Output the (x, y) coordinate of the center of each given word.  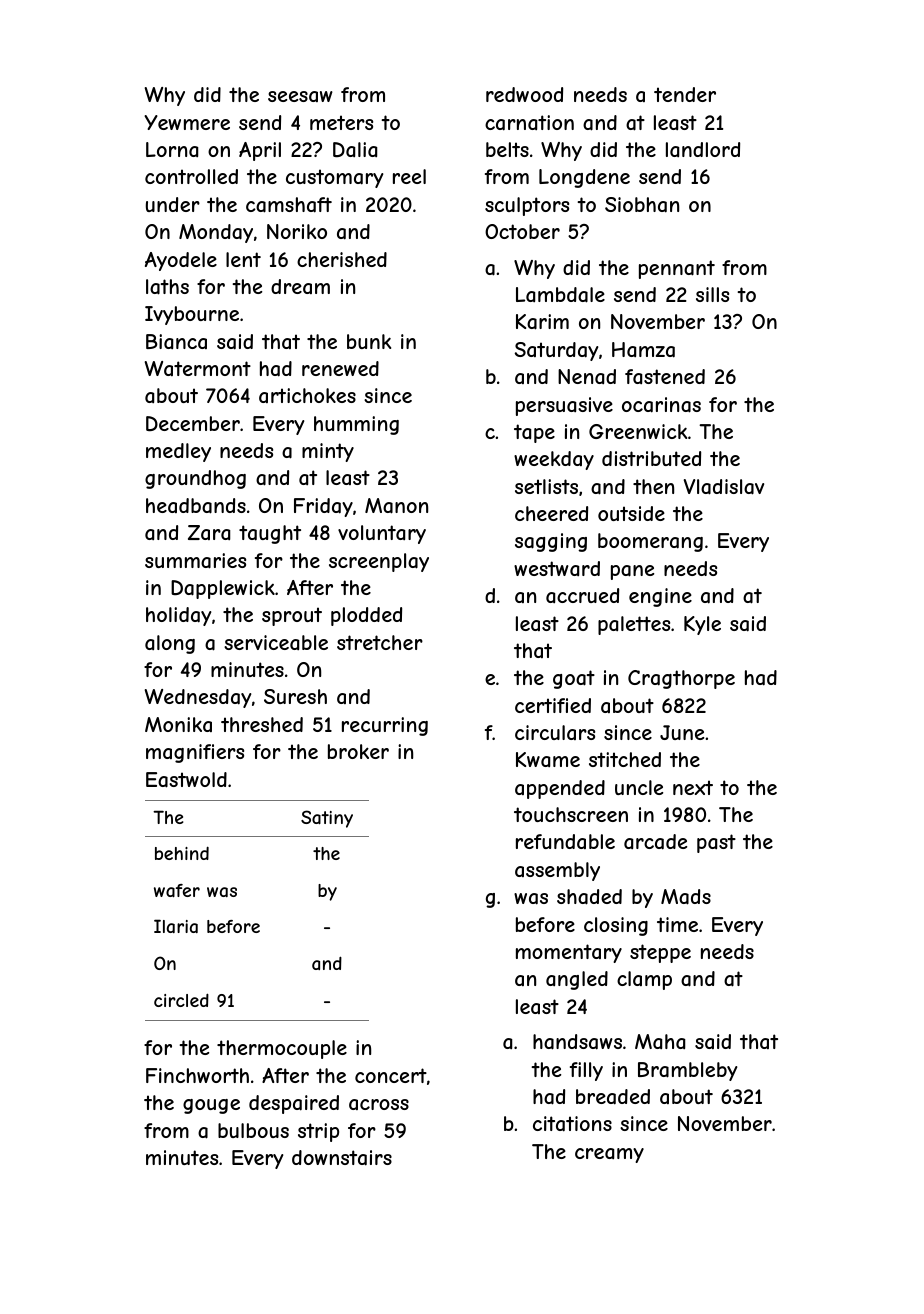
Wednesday (198, 698)
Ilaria (176, 926)
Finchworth (197, 1075)
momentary (569, 953)
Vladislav (724, 487)
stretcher (380, 642)
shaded (589, 897)
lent (243, 259)
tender (685, 94)
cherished (342, 259)
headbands (196, 506)
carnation (529, 123)
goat (574, 679)
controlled (191, 176)
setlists (546, 486)
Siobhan (642, 205)
